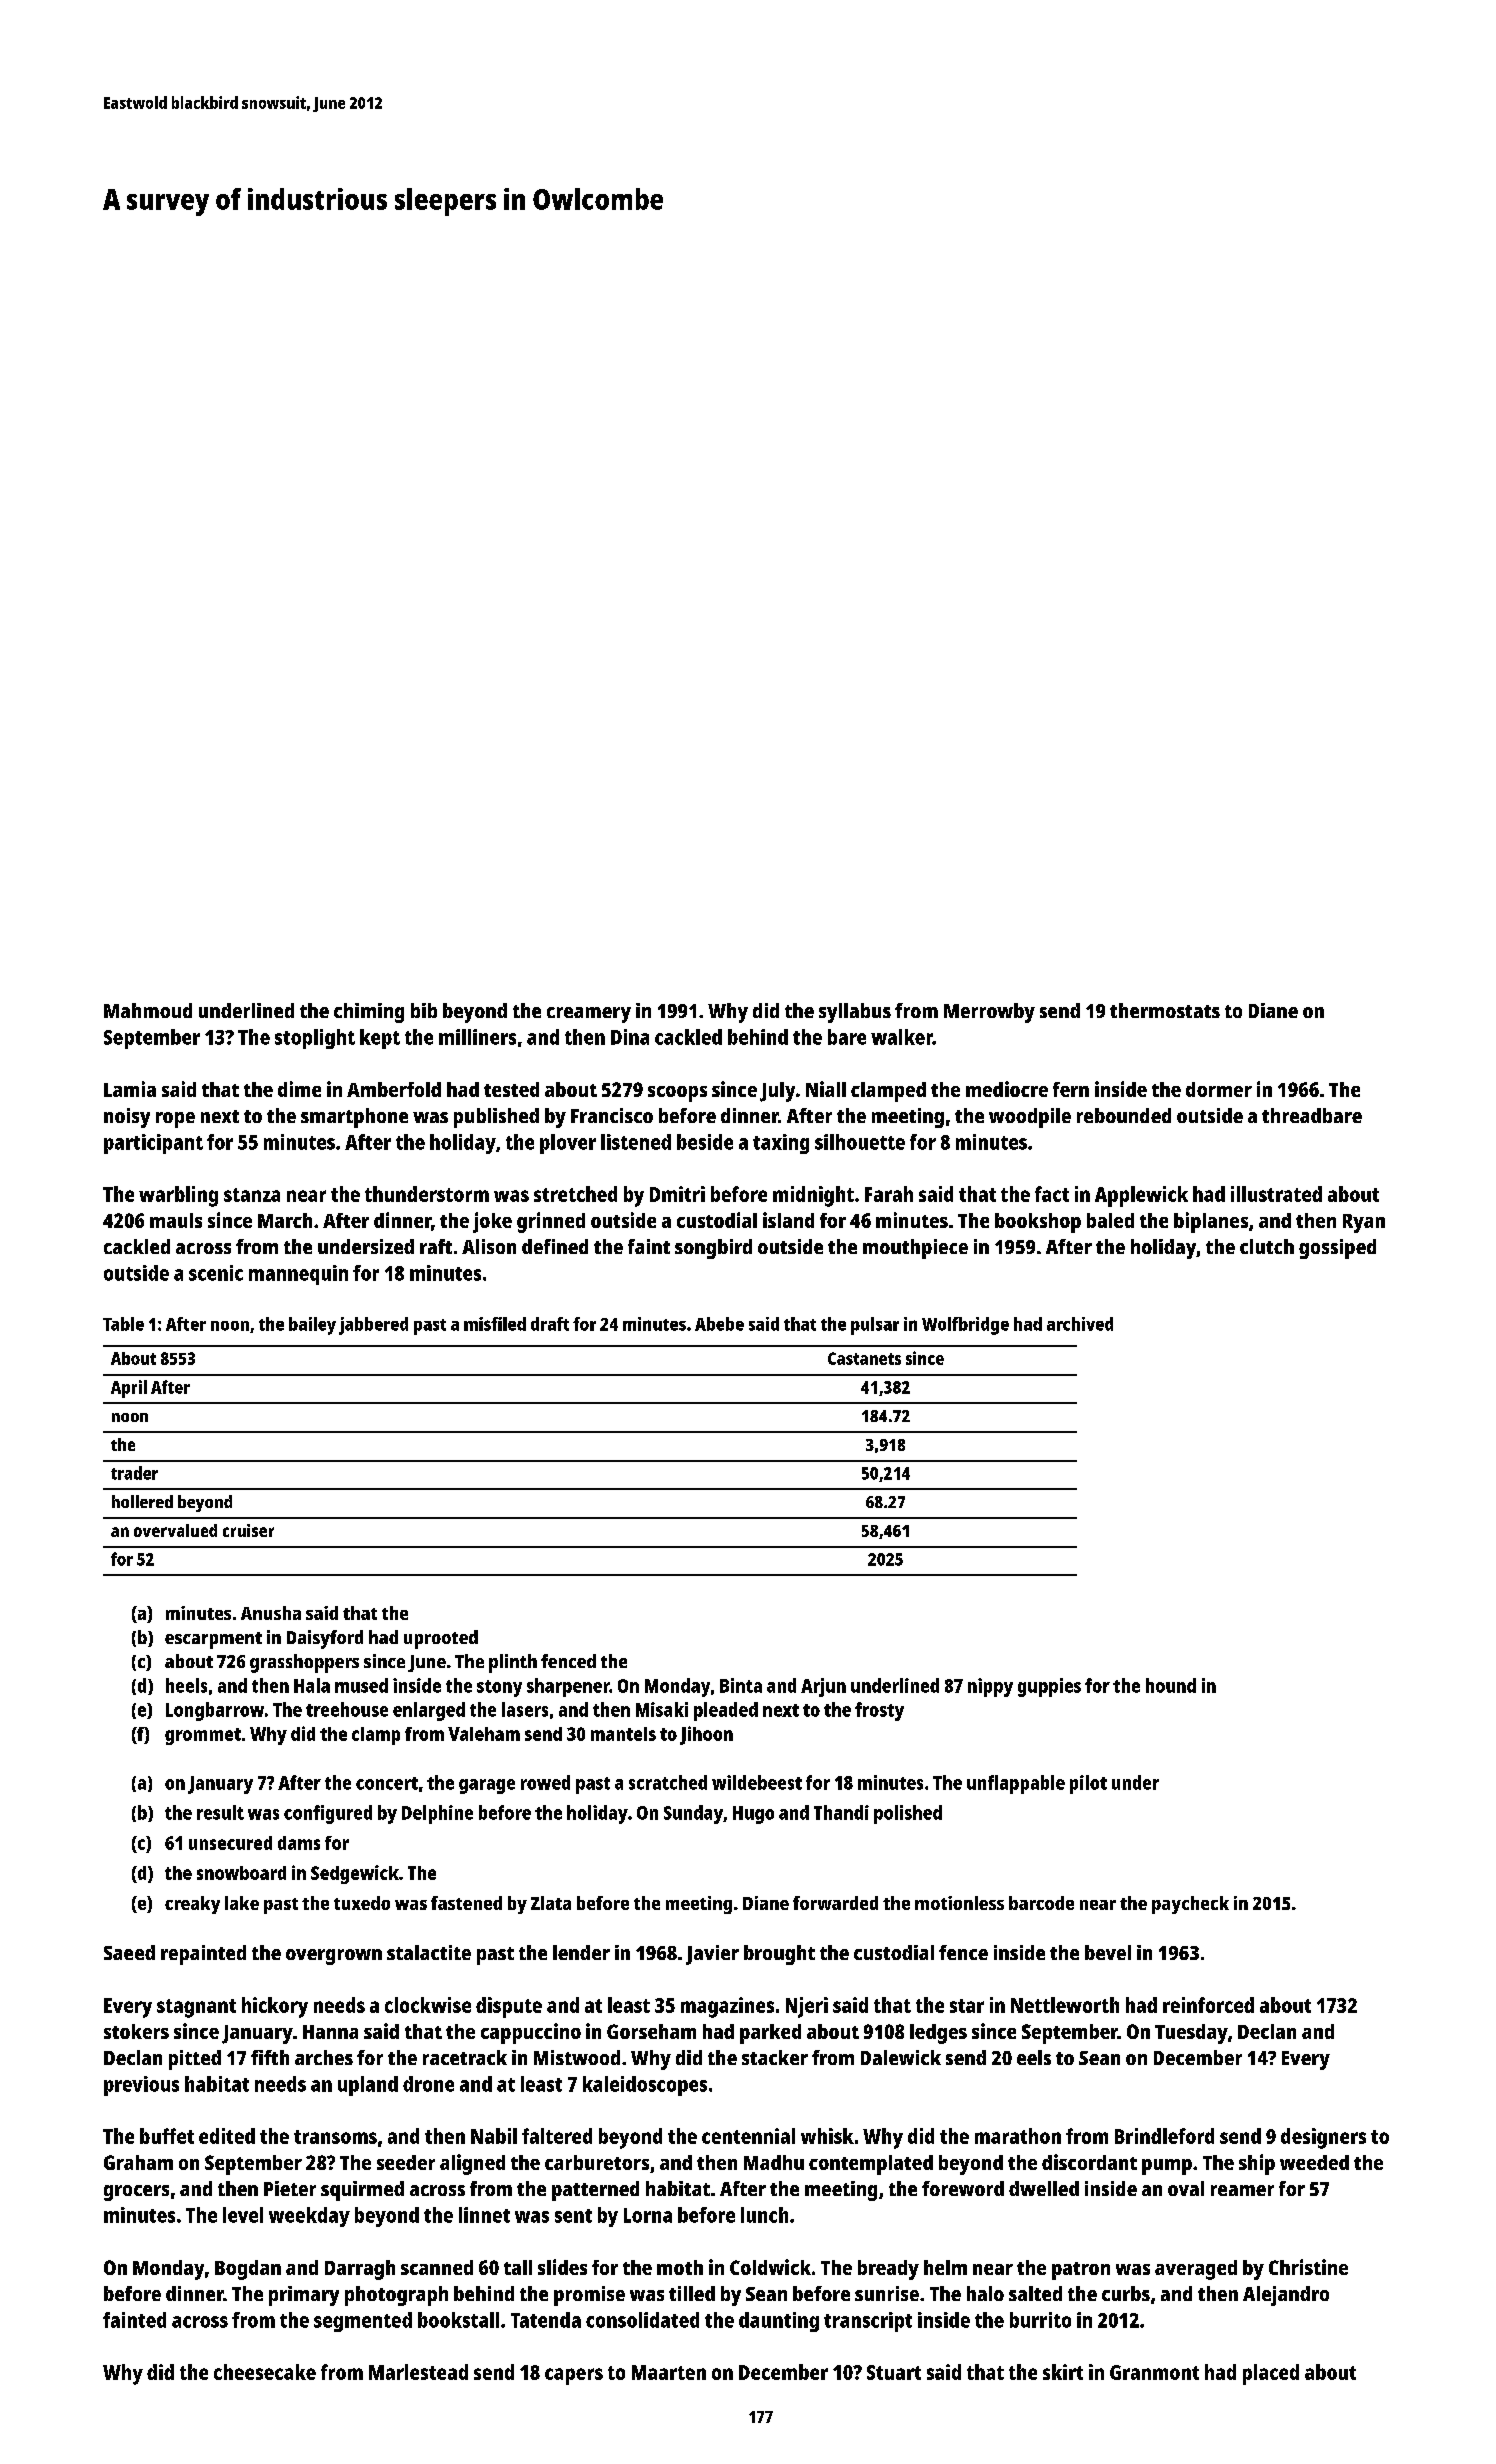 This screenshot has height=2464, width=1496. What do you see at coordinates (1190, 1905) in the screenshot?
I see `paycheck` at bounding box center [1190, 1905].
